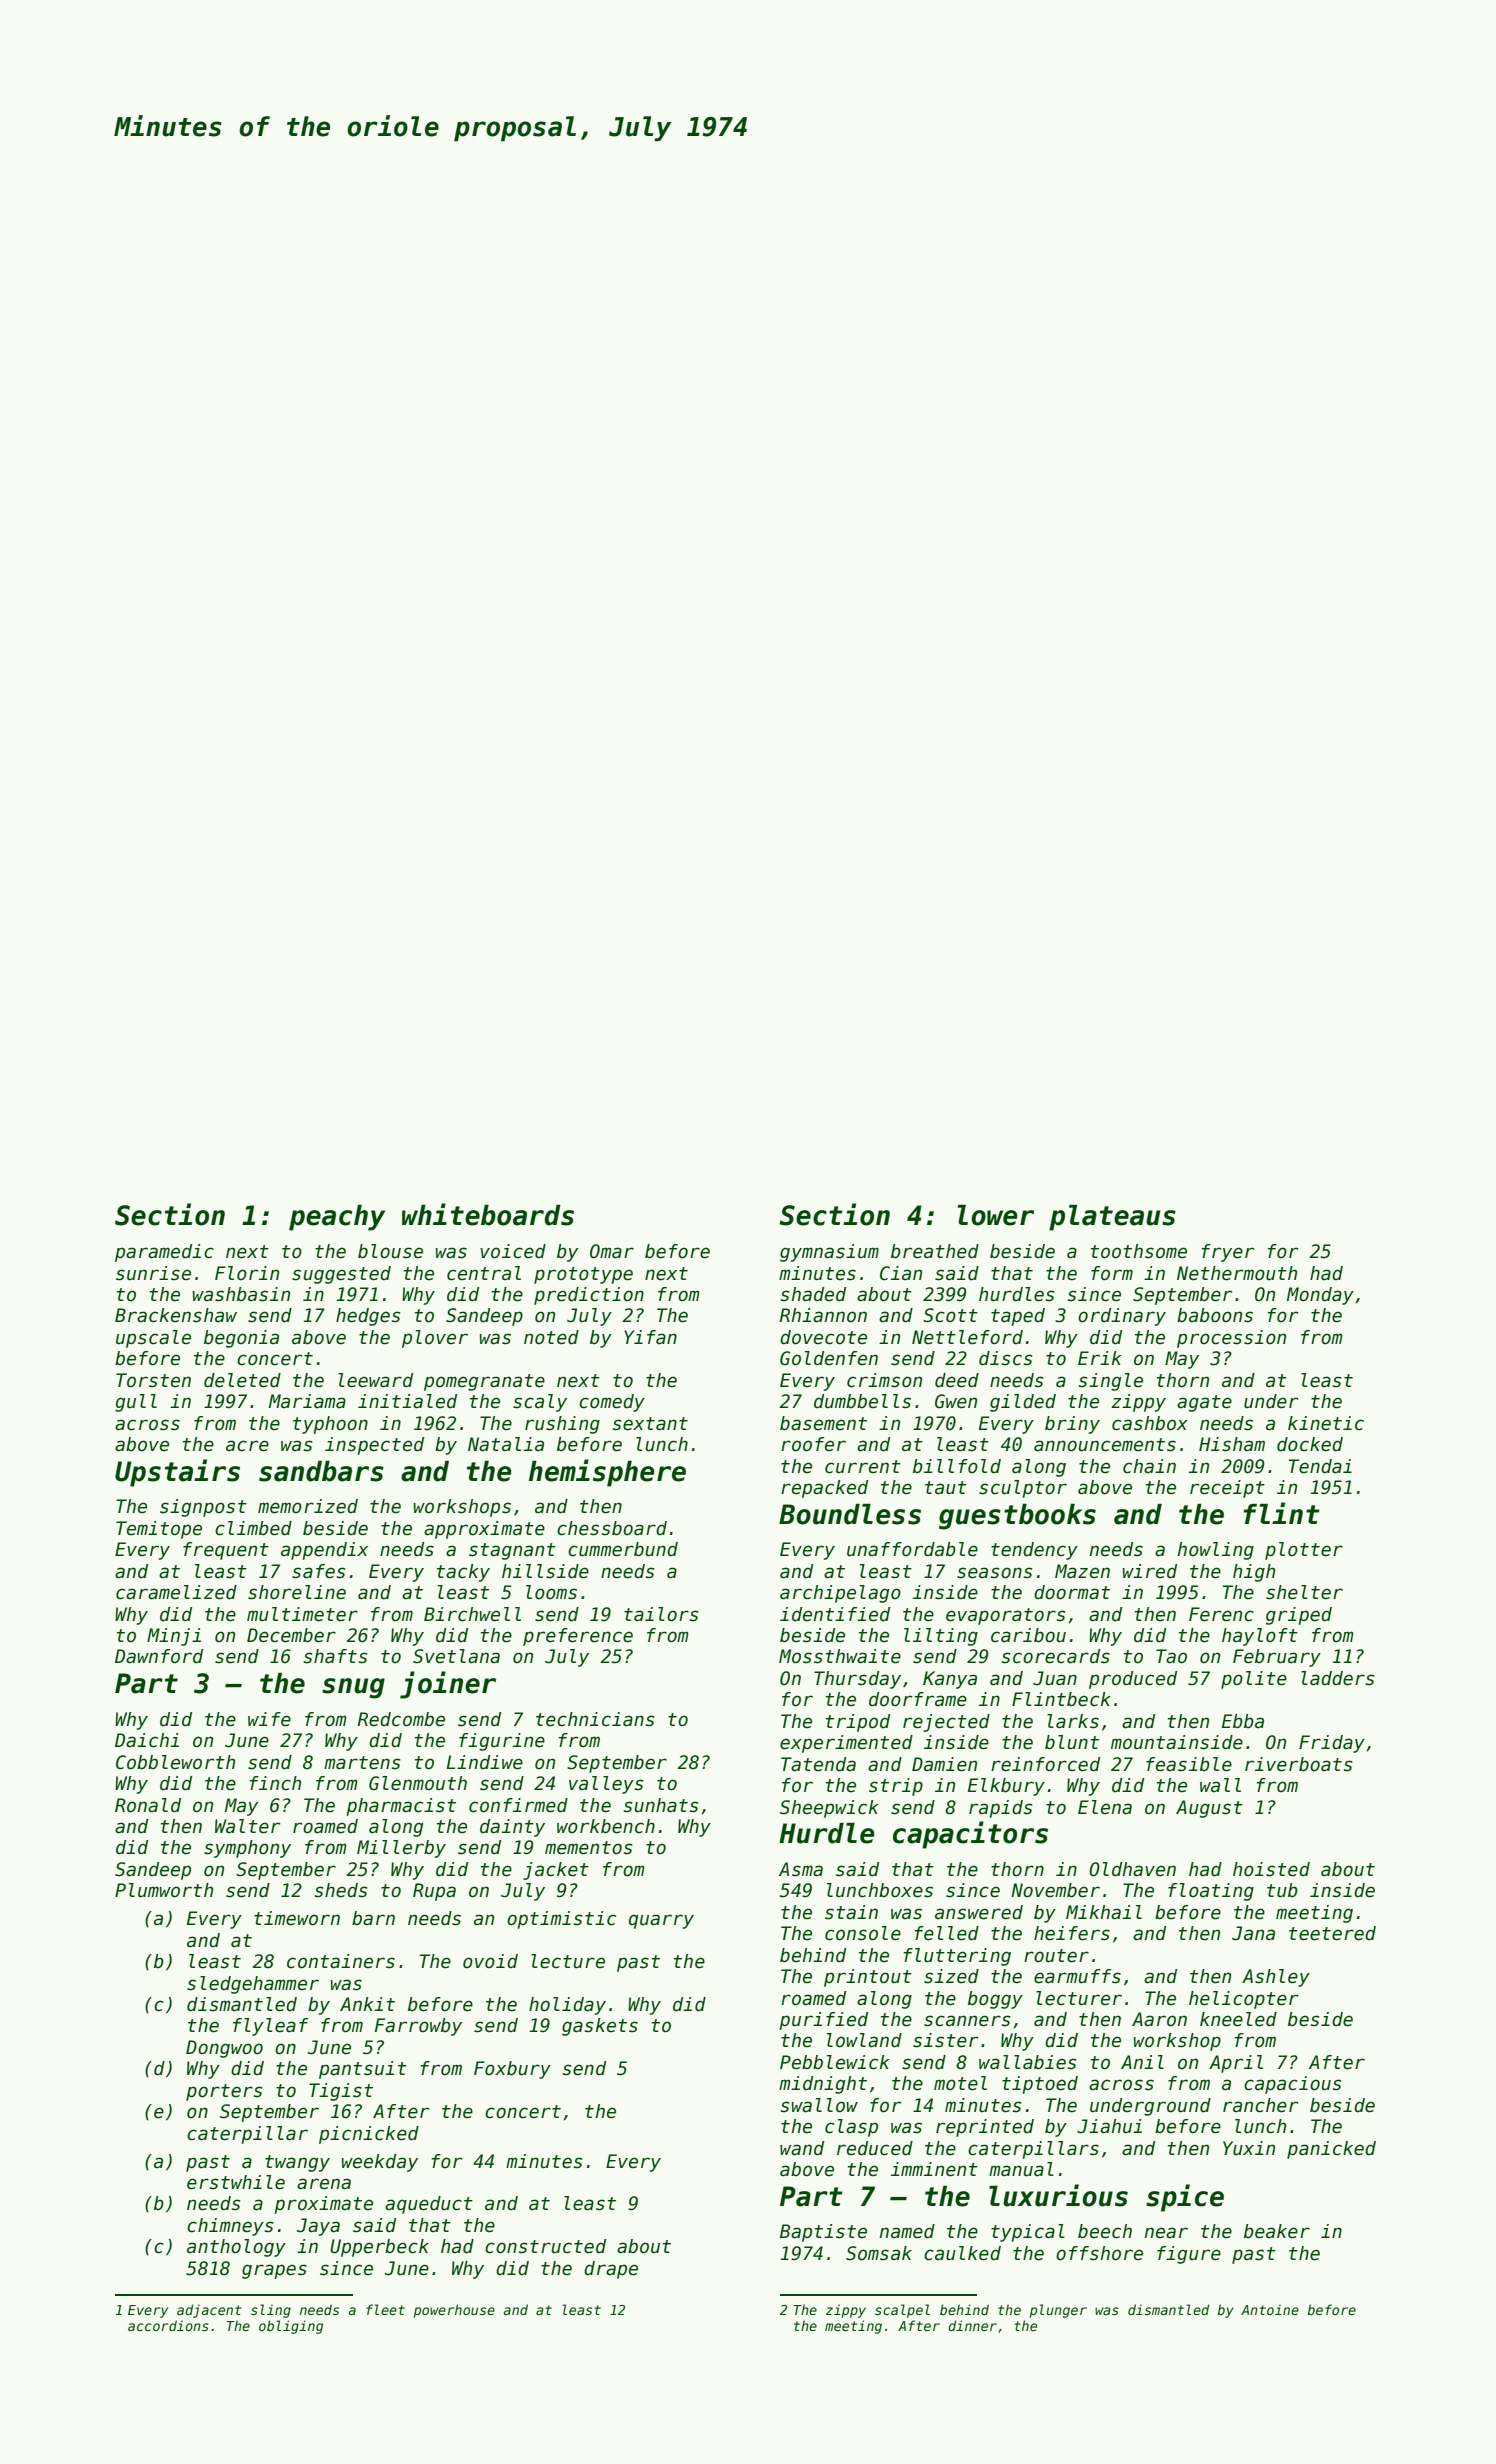 The width and height of the screenshot is (1496, 2464). Describe the element at coordinates (1105, 1445) in the screenshot. I see `announcements` at that location.
